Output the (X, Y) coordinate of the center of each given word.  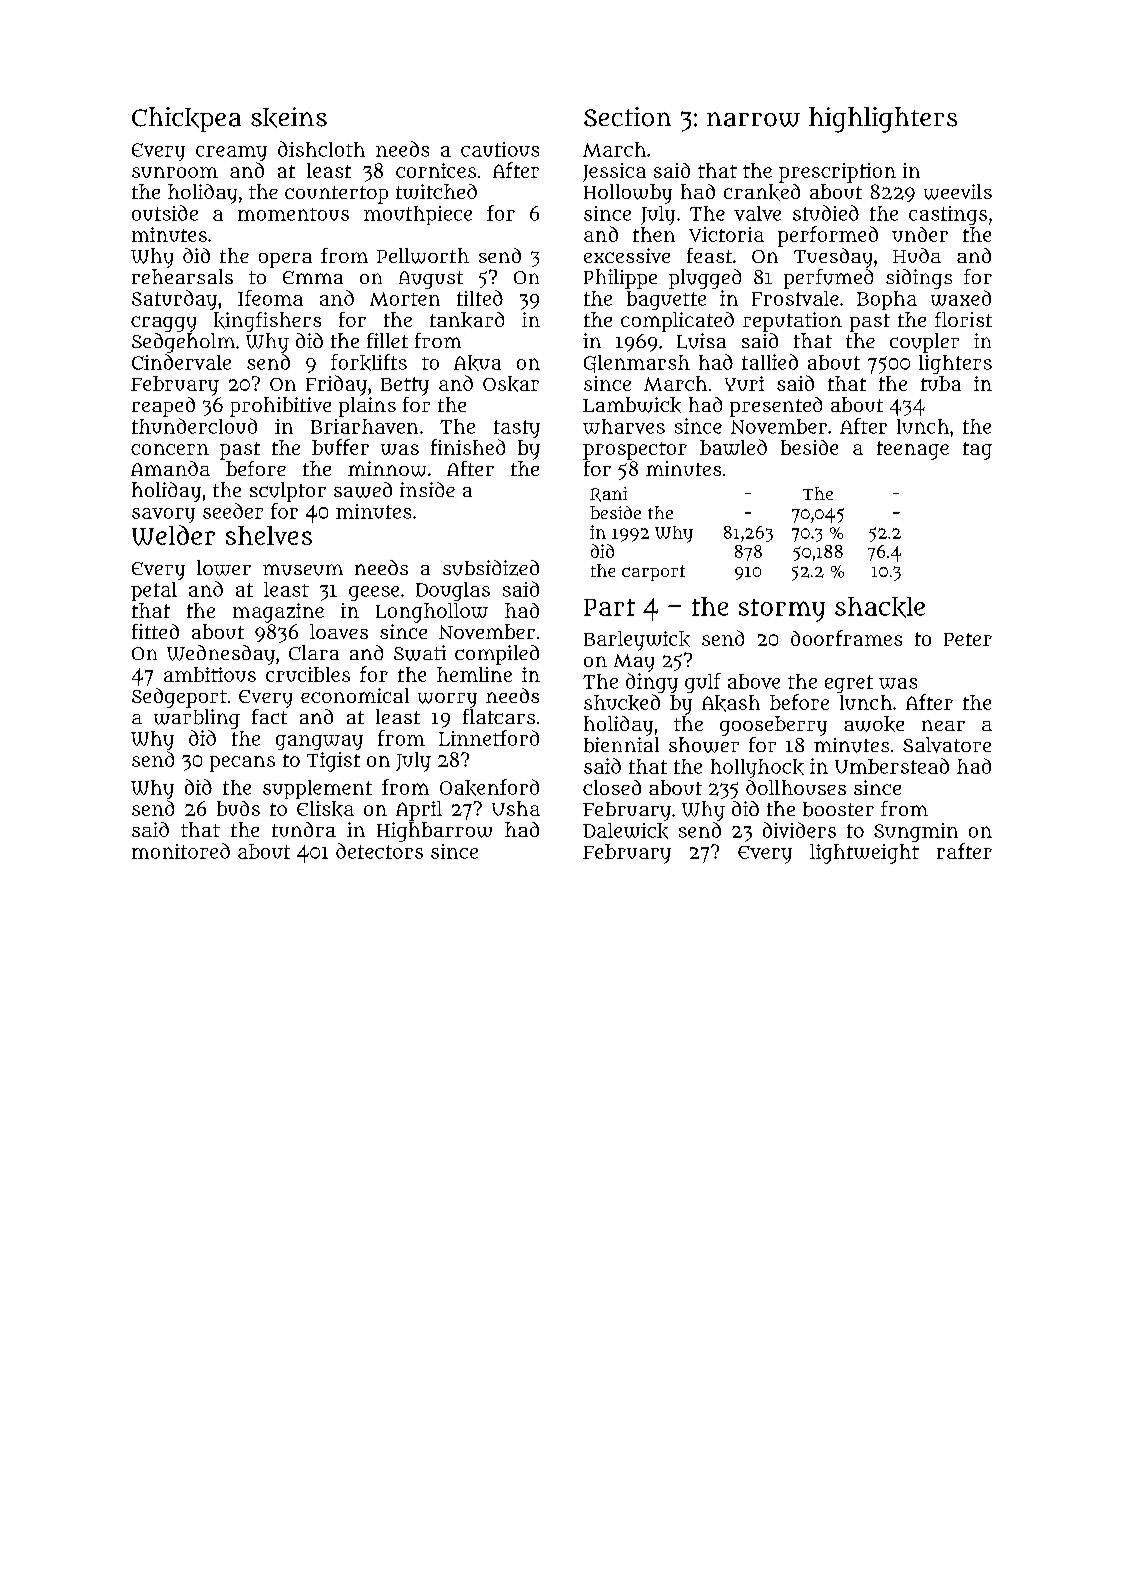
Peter (968, 639)
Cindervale (181, 362)
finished (468, 447)
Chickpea (186, 119)
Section (627, 117)
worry (447, 700)
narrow (753, 119)
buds (238, 808)
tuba (941, 383)
